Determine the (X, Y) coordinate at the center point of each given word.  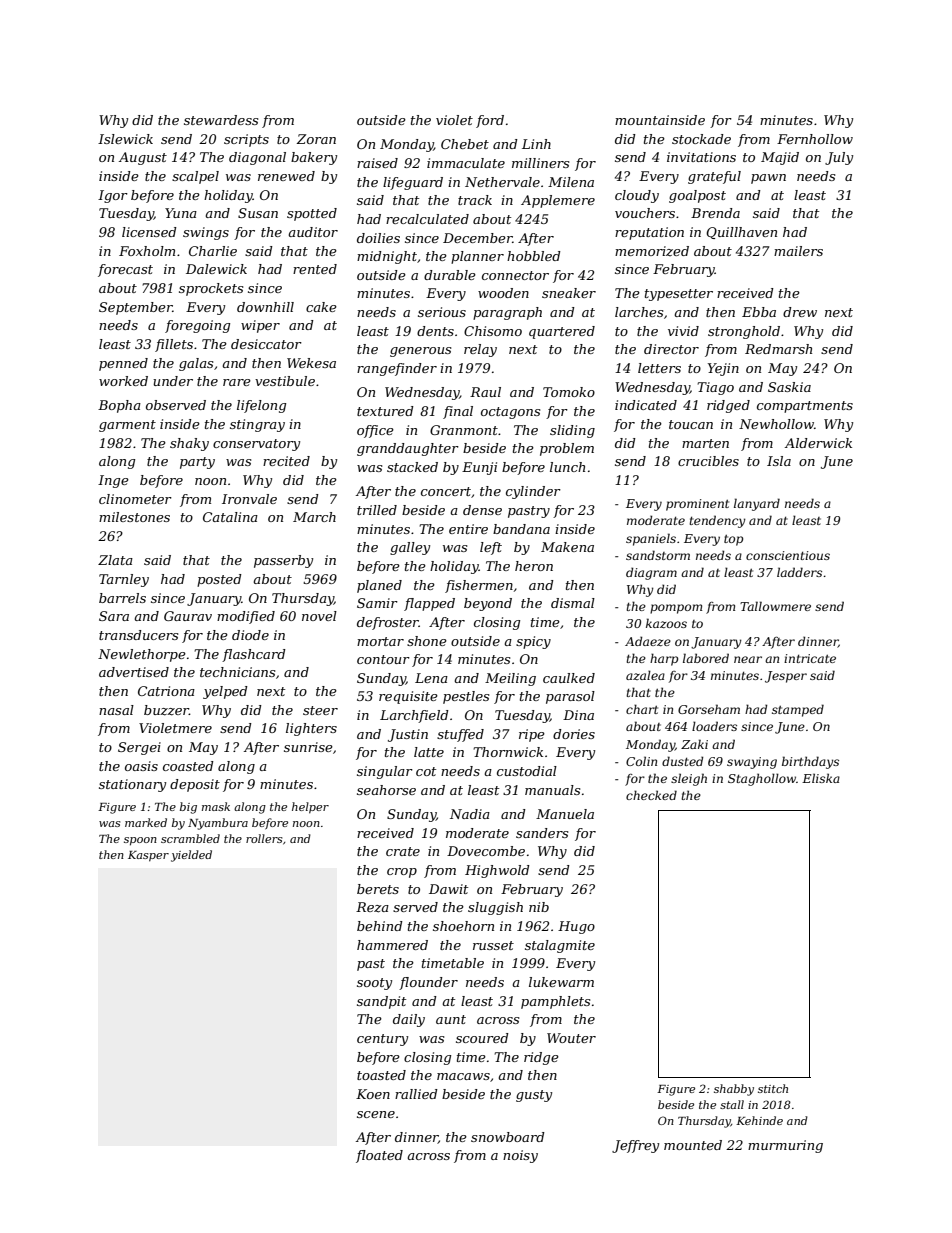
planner (477, 257)
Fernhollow (815, 139)
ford (490, 121)
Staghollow (762, 779)
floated (379, 1156)
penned (123, 364)
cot (426, 771)
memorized (652, 251)
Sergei (139, 748)
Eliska (821, 778)
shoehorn (463, 926)
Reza (372, 907)
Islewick (125, 139)
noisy (520, 1156)
